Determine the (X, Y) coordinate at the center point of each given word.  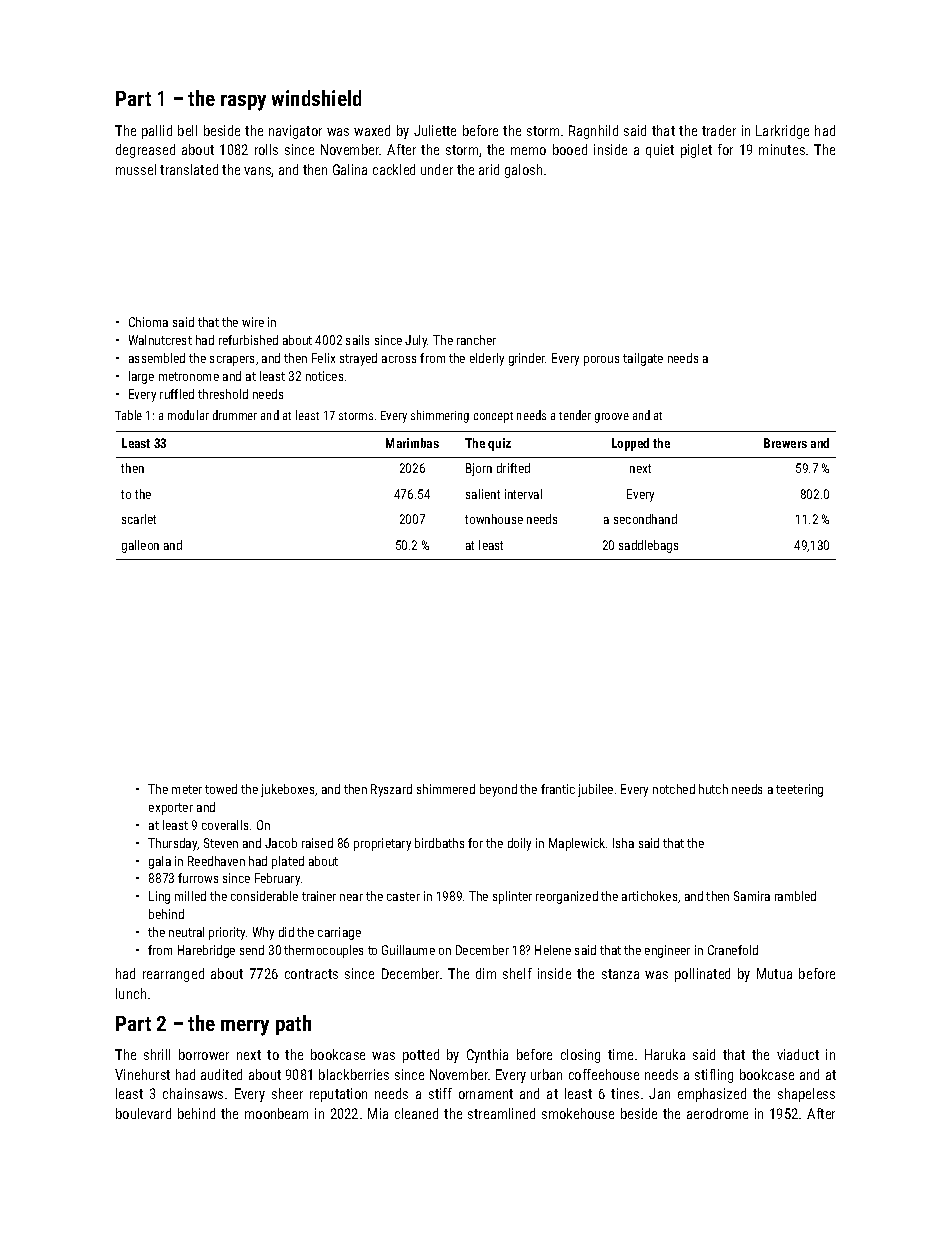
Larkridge (782, 132)
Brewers (785, 443)
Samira (752, 896)
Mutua (774, 973)
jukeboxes (287, 790)
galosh (523, 171)
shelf (517, 973)
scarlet (139, 519)
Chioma (148, 322)
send (252, 950)
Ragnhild (593, 132)
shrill (157, 1054)
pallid (157, 132)
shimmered (446, 789)
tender (575, 415)
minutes (782, 149)
